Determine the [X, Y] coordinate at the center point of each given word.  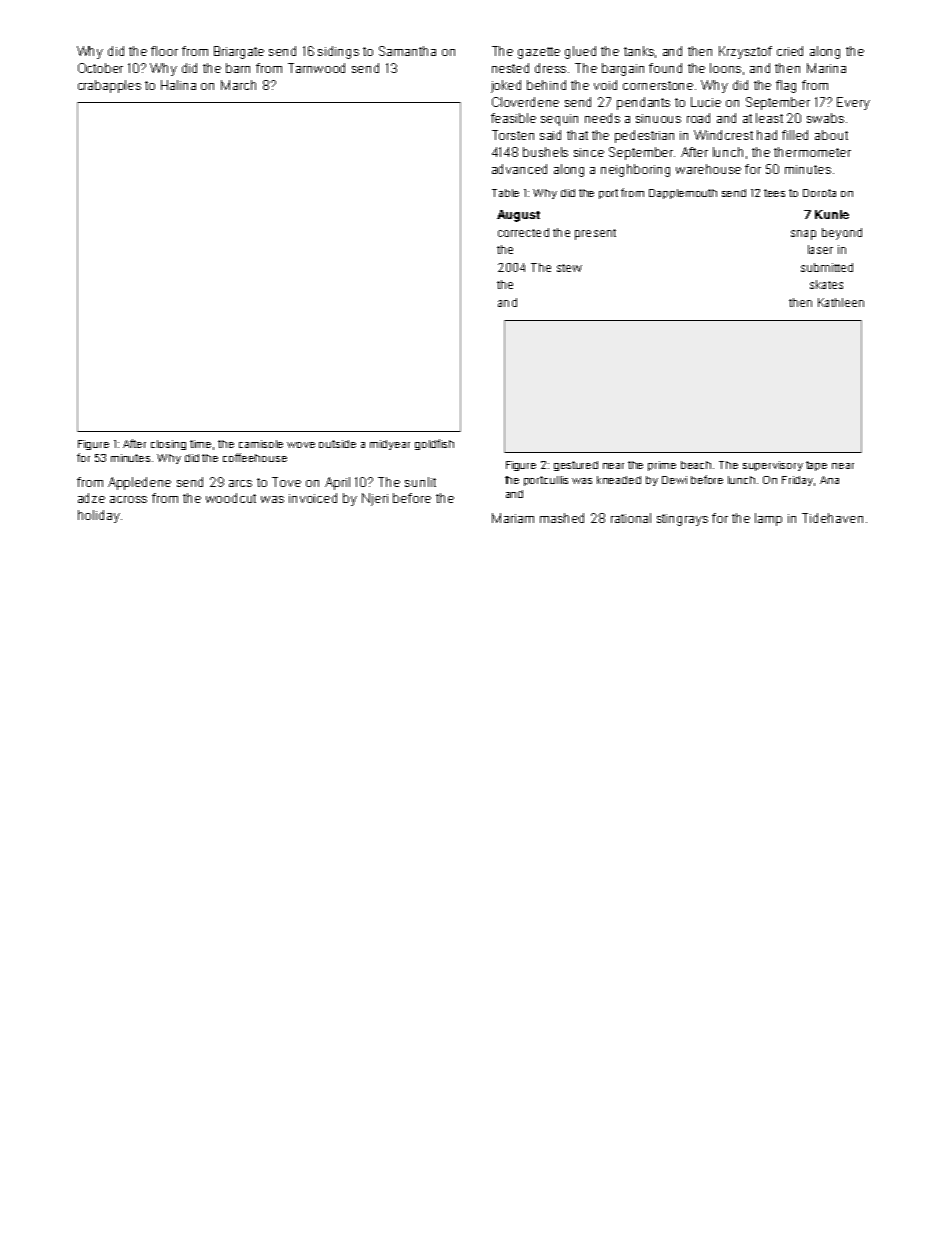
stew [569, 268]
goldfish [434, 444]
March [238, 85]
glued [580, 52]
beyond [842, 234]
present [595, 234]
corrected [523, 232]
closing [168, 445]
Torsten [513, 135]
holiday [99, 516]
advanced [519, 169]
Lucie [706, 102]
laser [820, 249]
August [518, 216]
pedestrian [644, 136]
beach [696, 465]
